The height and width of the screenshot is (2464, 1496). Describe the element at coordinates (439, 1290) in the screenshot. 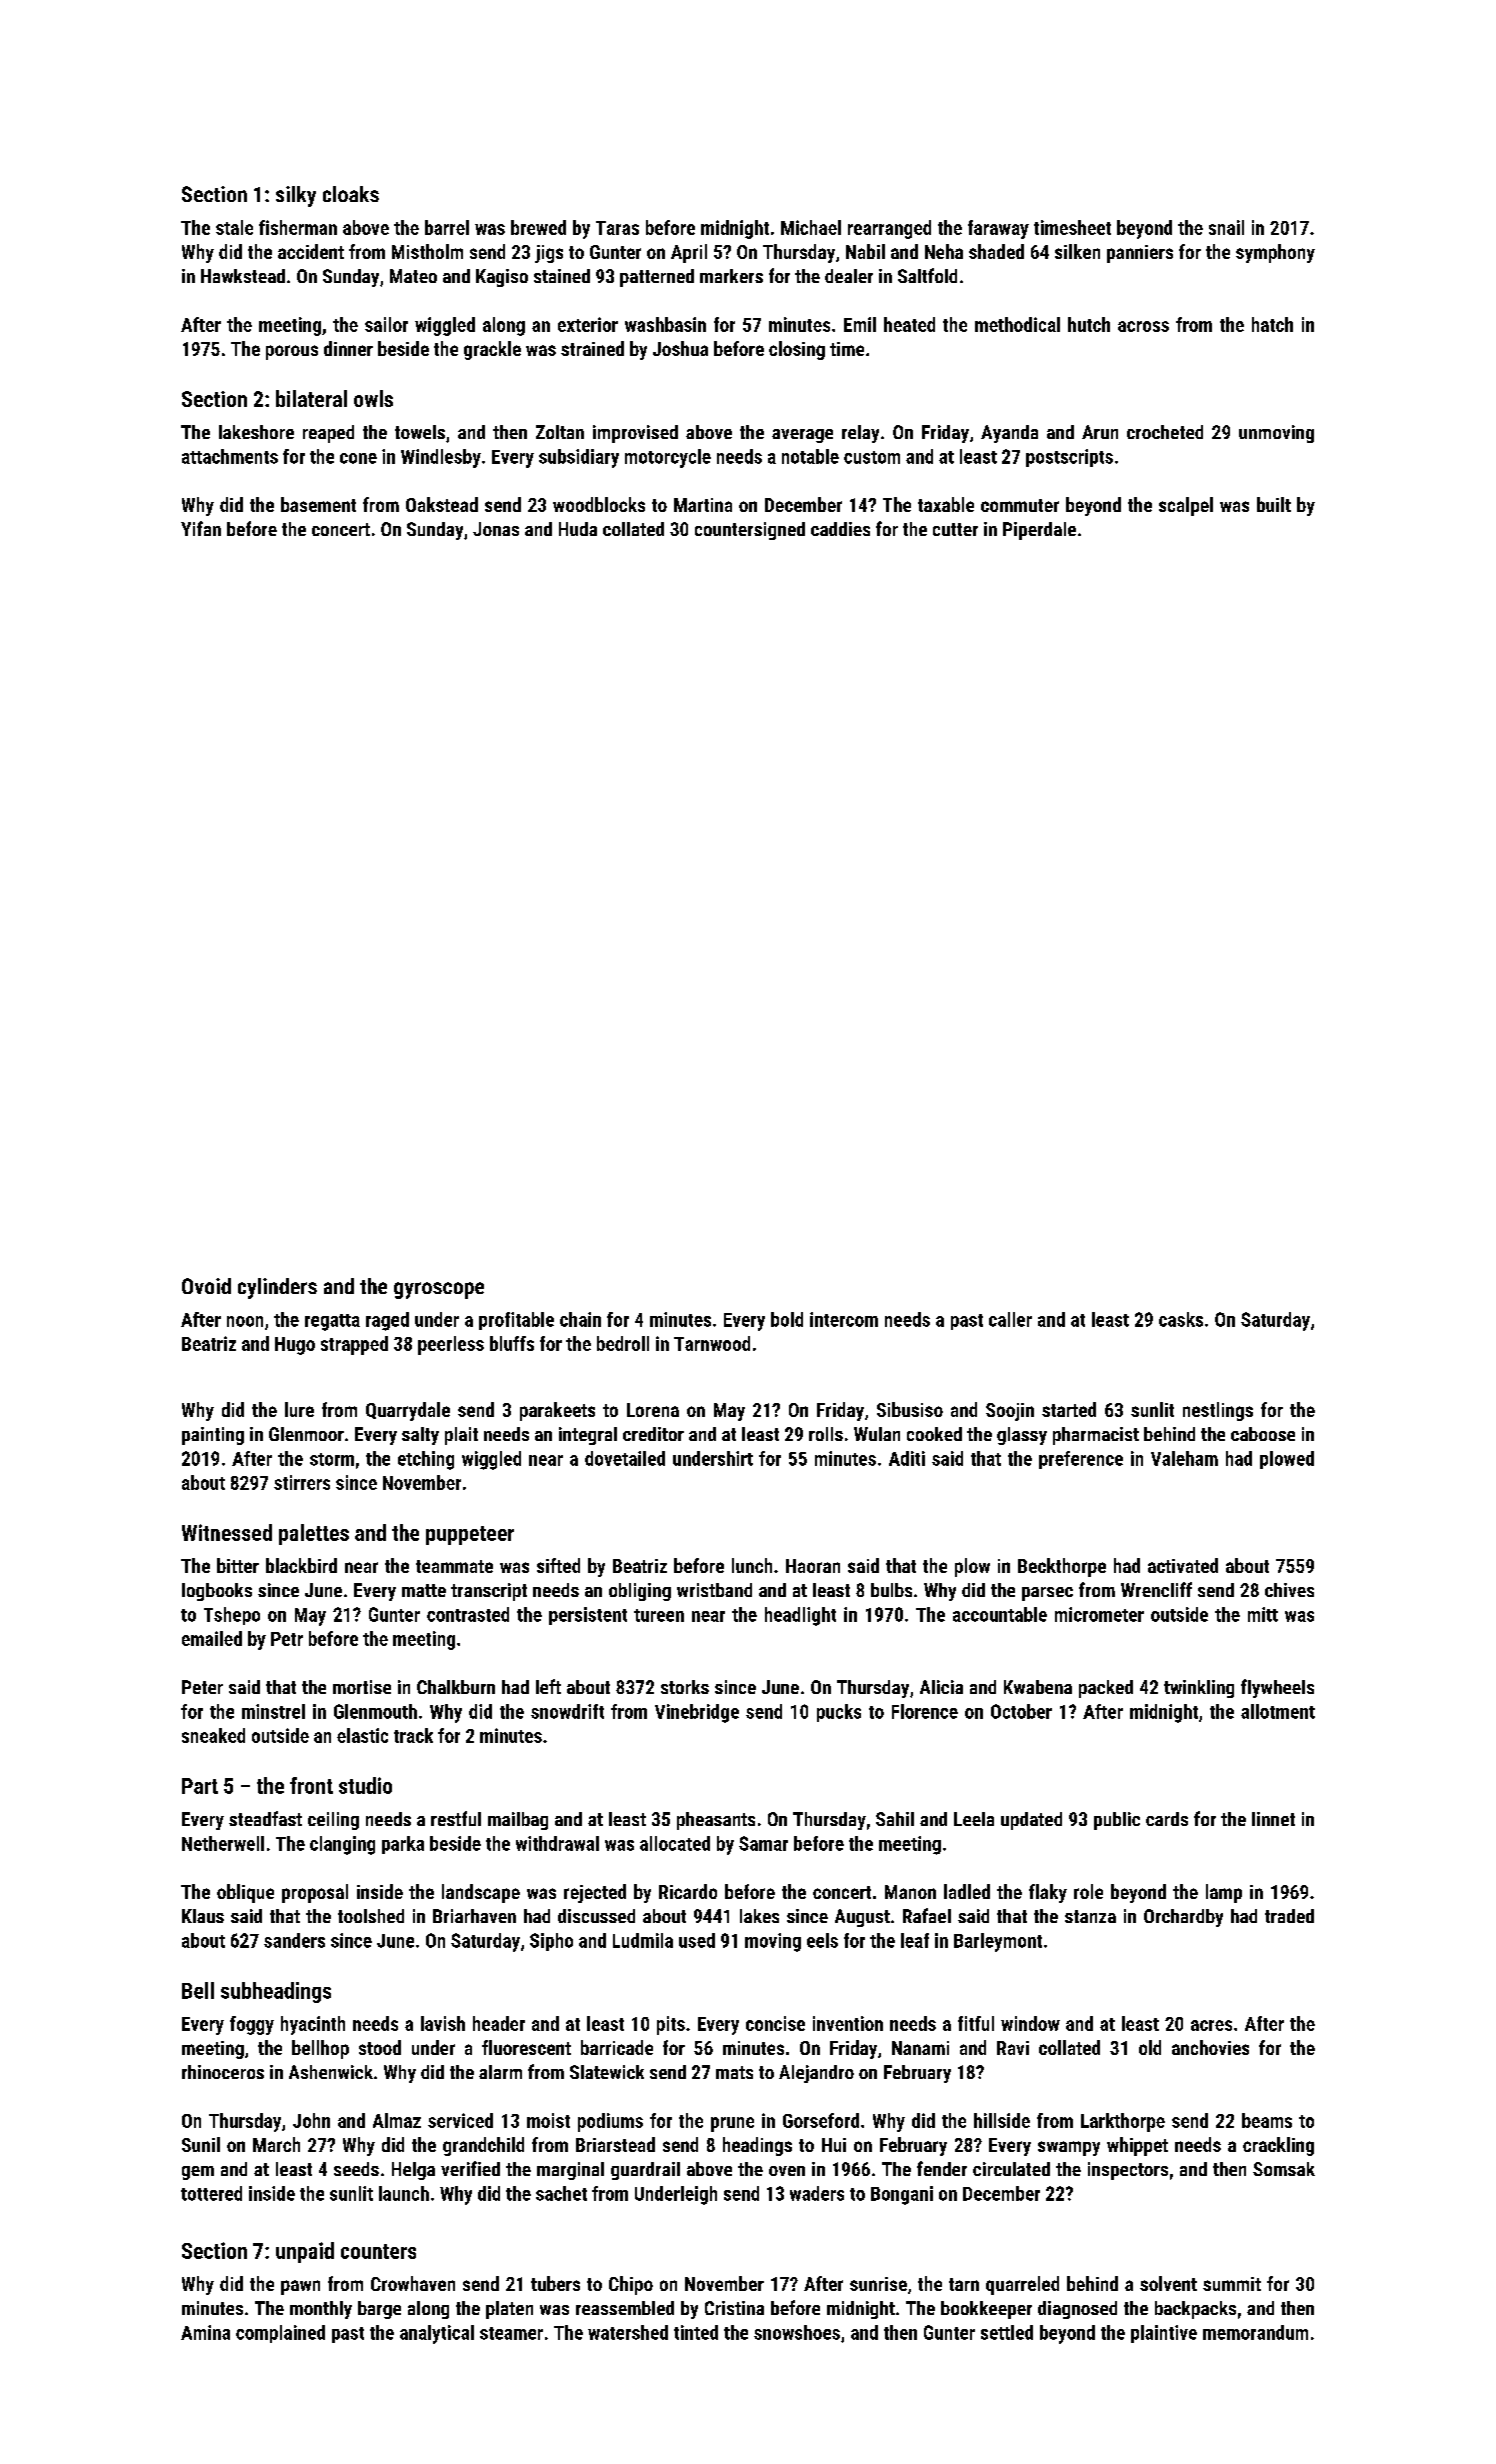

I see `gyroscope` at that location.
